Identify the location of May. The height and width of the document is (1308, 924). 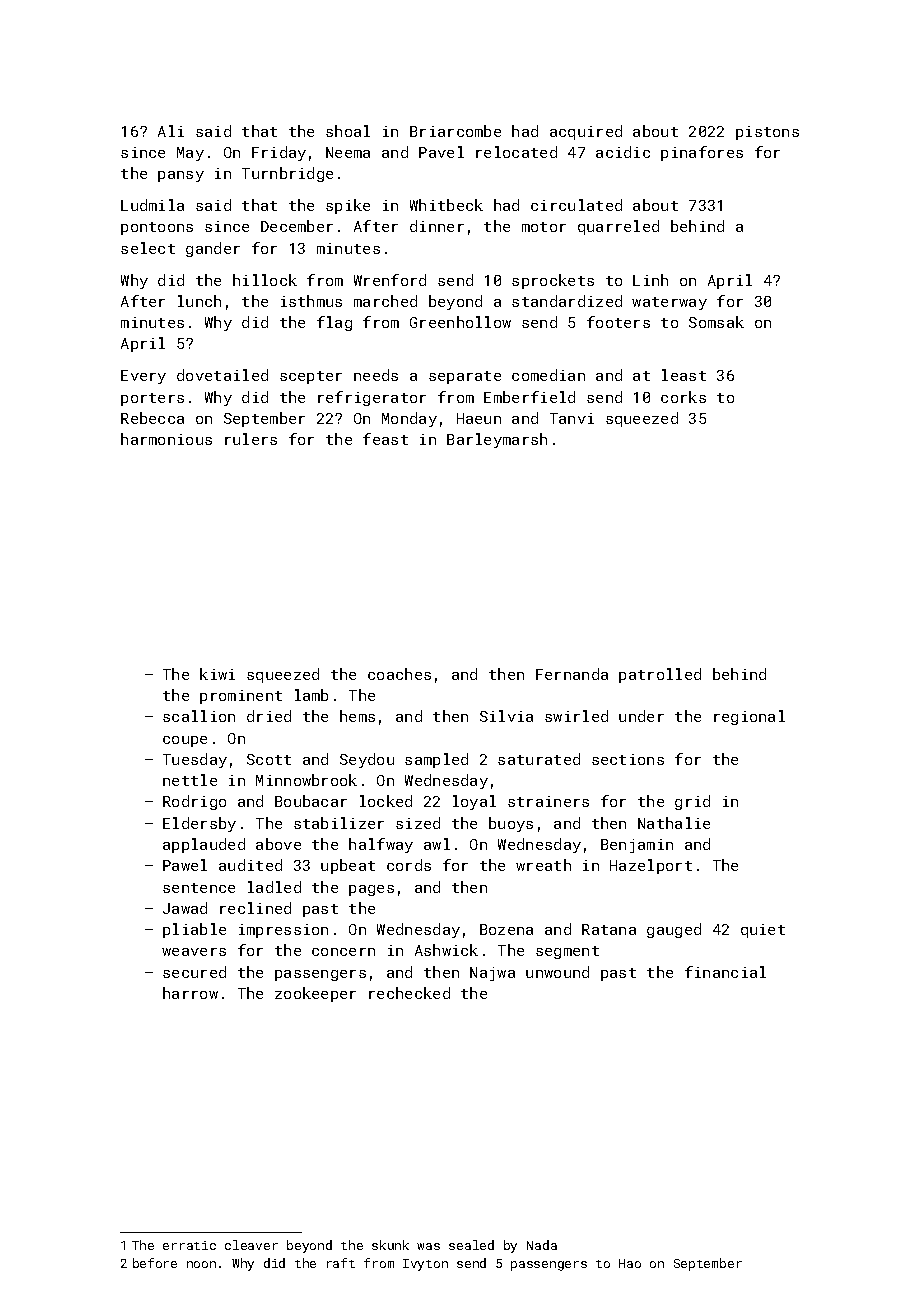
(190, 154).
